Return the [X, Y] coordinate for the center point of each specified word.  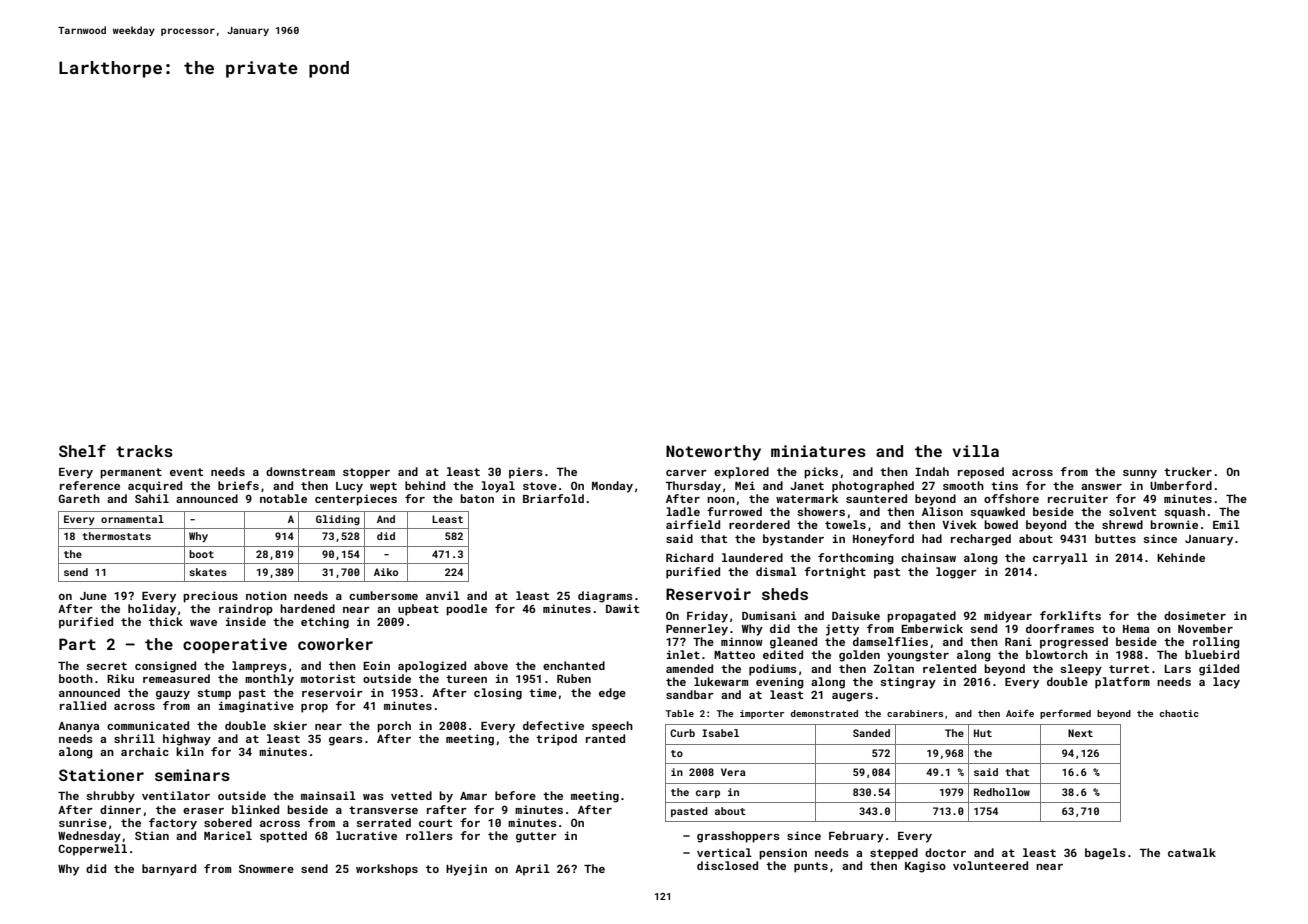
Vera [733, 772]
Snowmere [266, 868]
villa [976, 451]
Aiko [386, 572]
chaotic [1179, 713]
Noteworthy [713, 453]
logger [956, 573]
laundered [752, 557]
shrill [134, 738]
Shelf [82, 450]
